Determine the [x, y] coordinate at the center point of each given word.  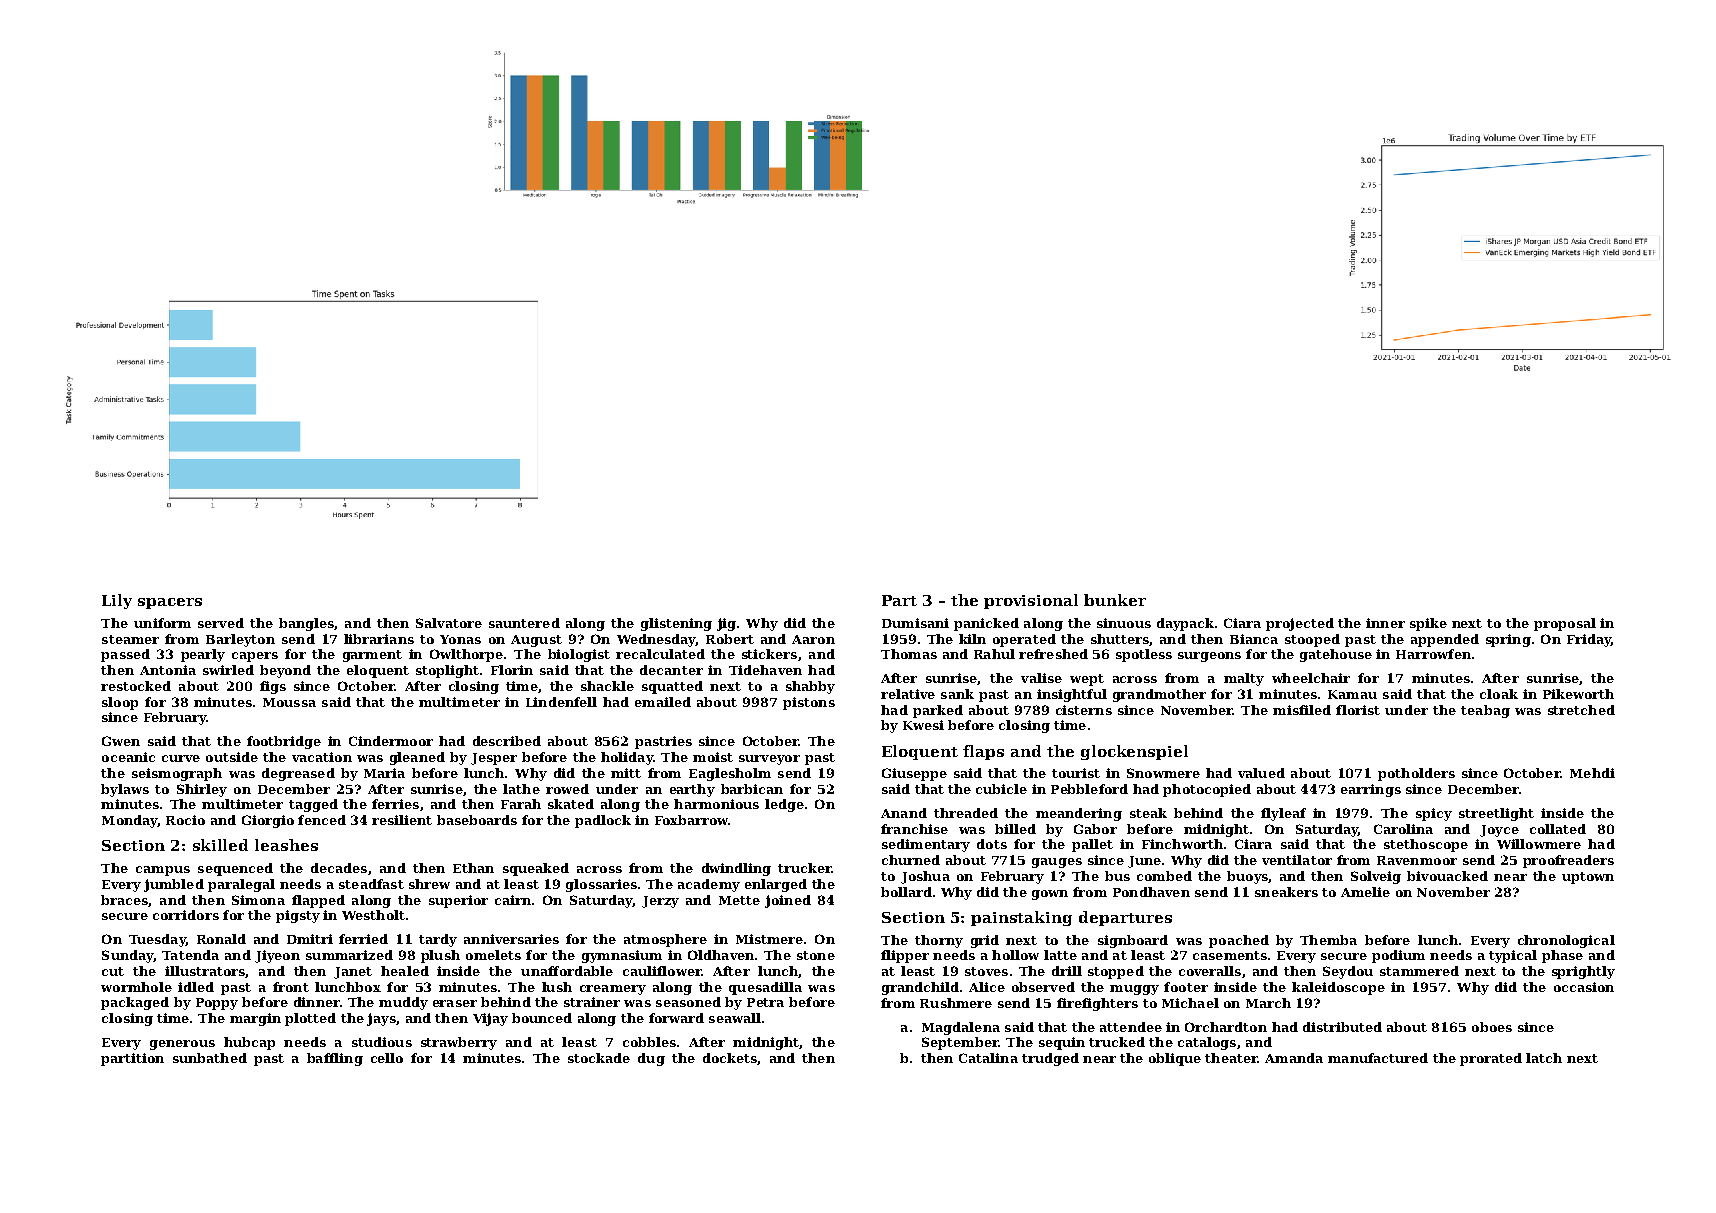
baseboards [477, 820]
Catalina [988, 1058]
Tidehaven [765, 670]
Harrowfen [1433, 654]
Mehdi [1592, 773]
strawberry [459, 1043]
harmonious [716, 804]
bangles [306, 624]
